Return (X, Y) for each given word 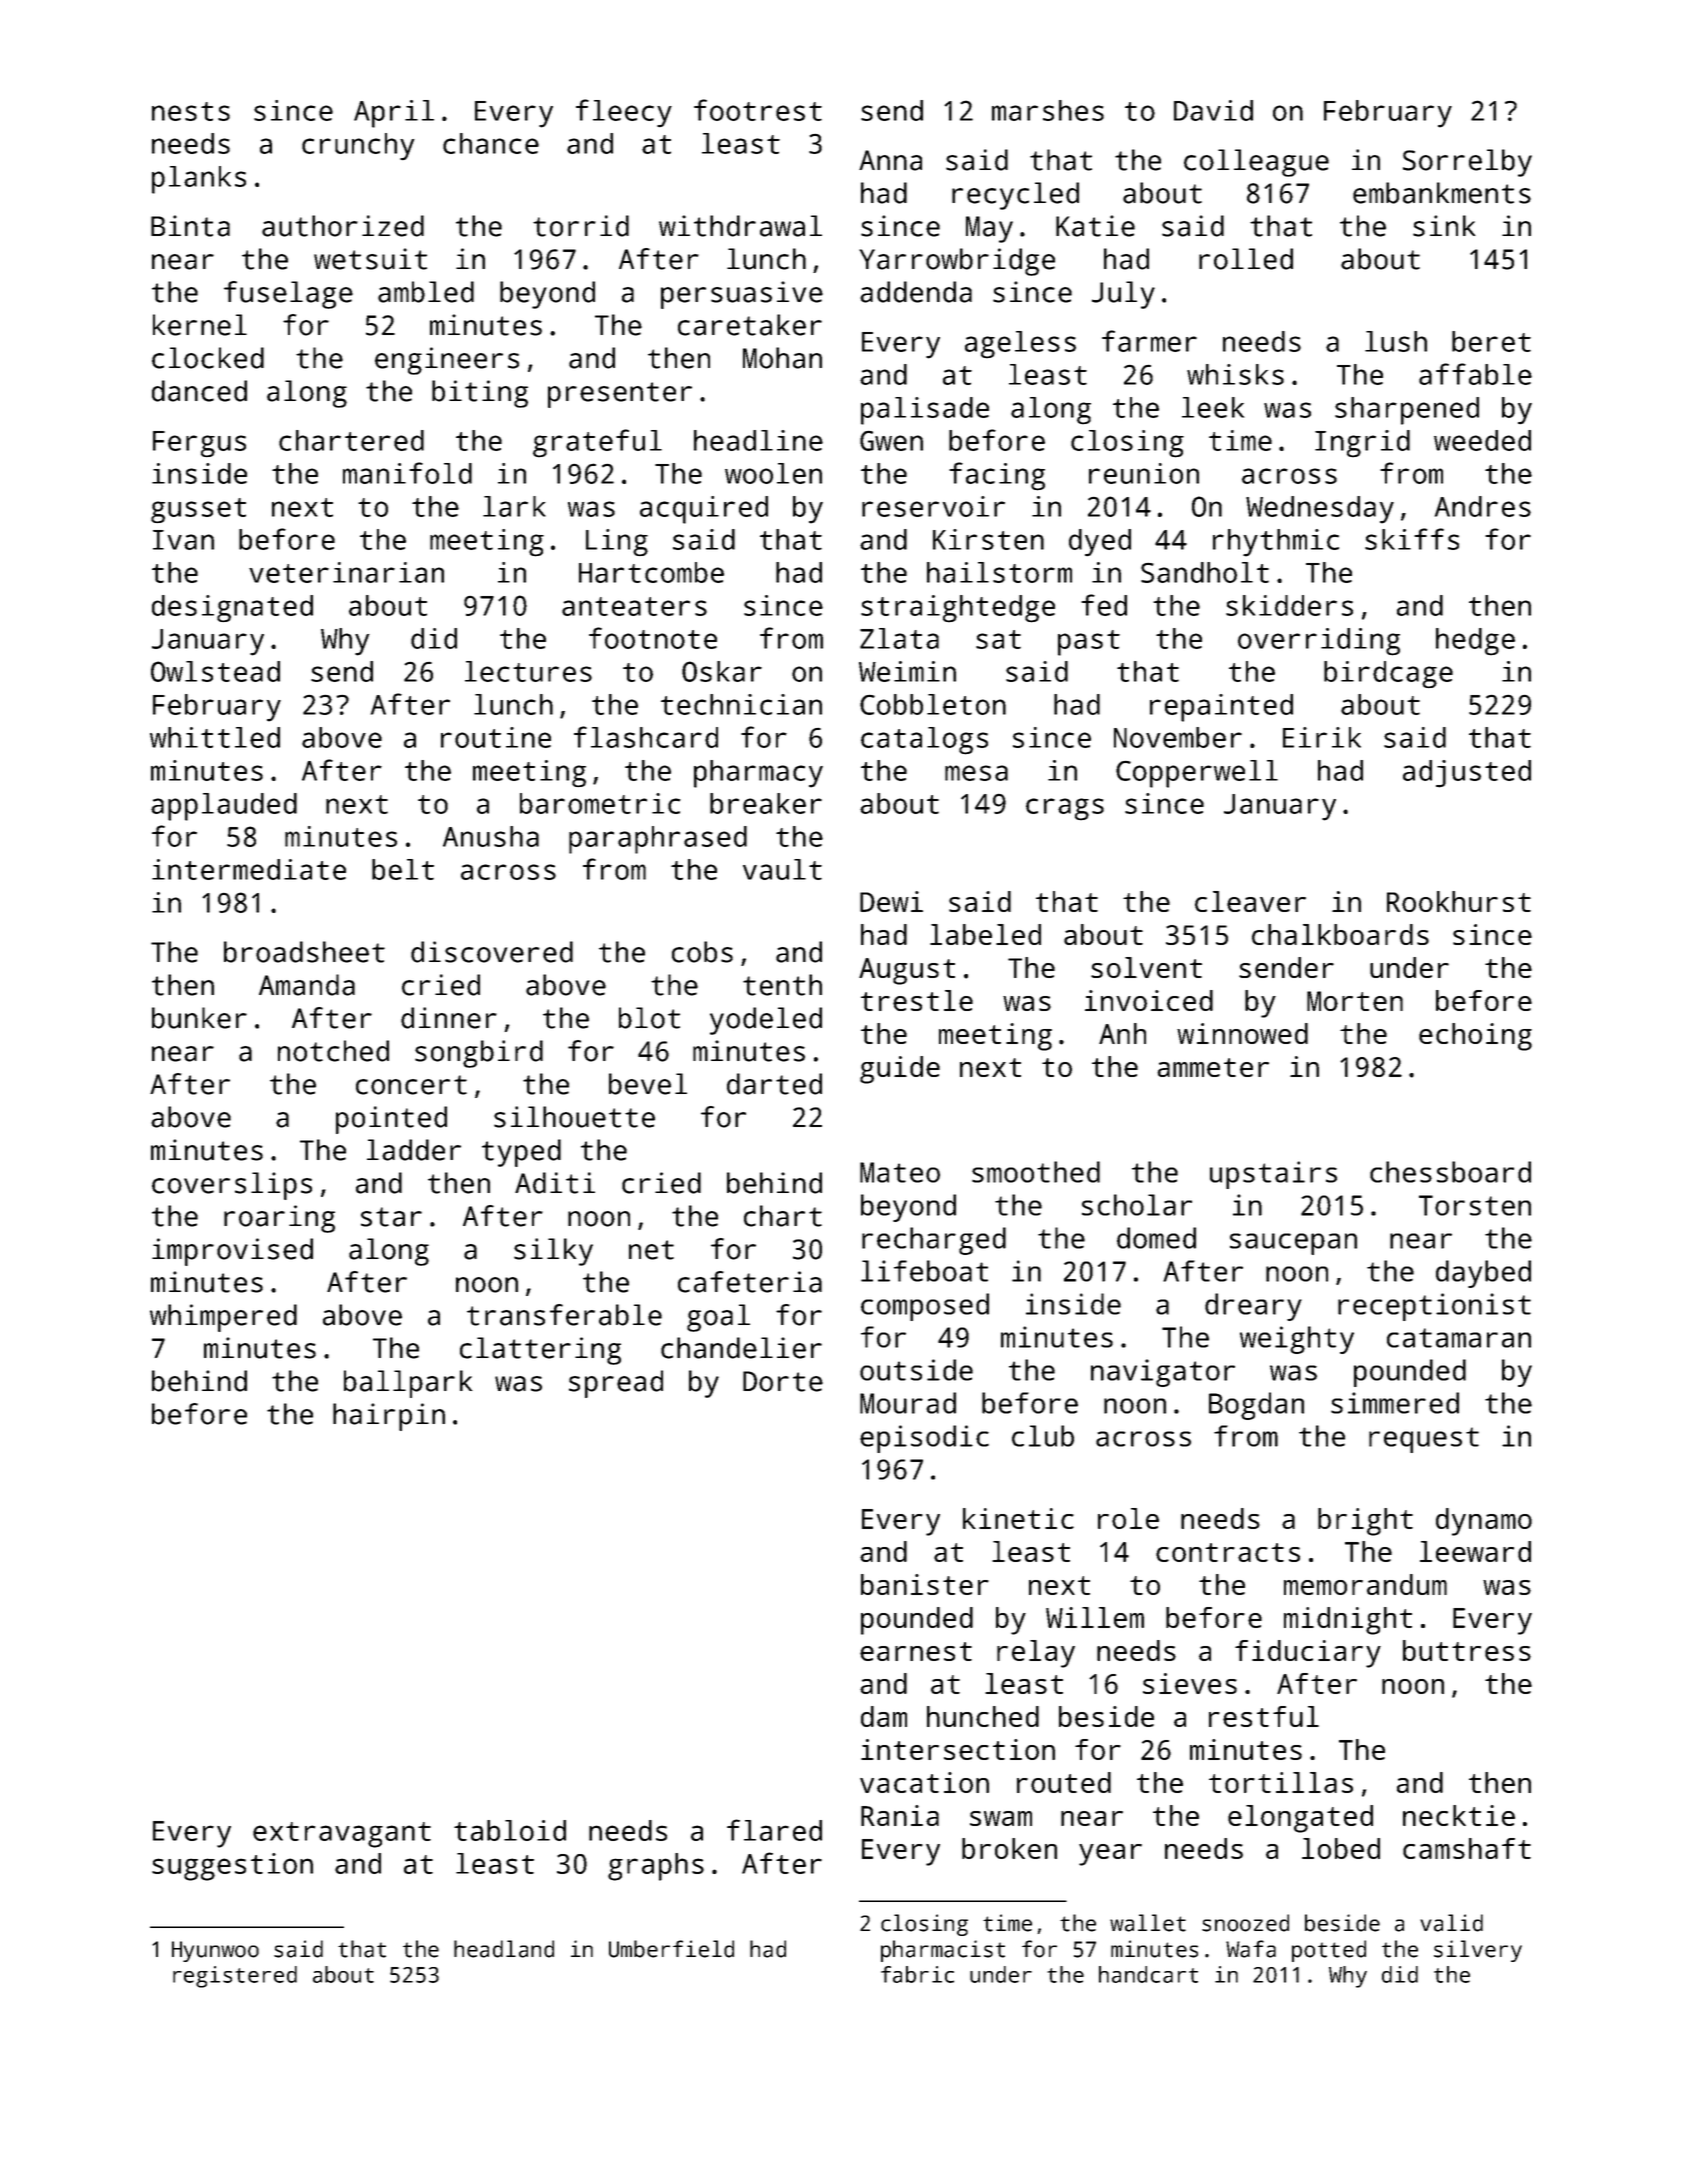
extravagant (342, 1835)
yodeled (766, 1021)
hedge (1475, 642)
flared (774, 1830)
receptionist (1434, 1307)
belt (403, 869)
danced (199, 391)
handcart (1148, 1974)
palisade (925, 411)
